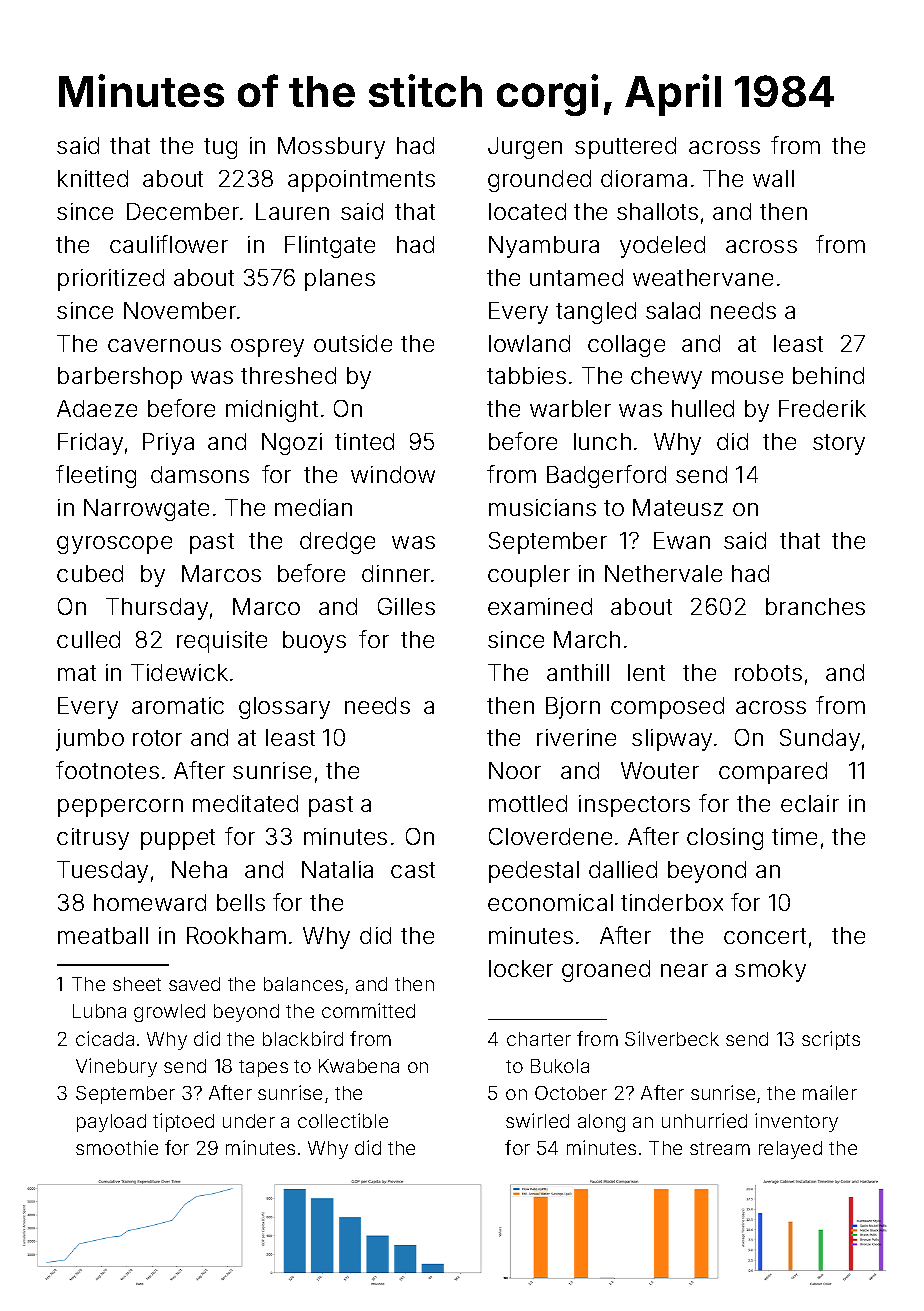 The image size is (924, 1311). Describe the element at coordinates (839, 444) in the screenshot. I see `story` at that location.
